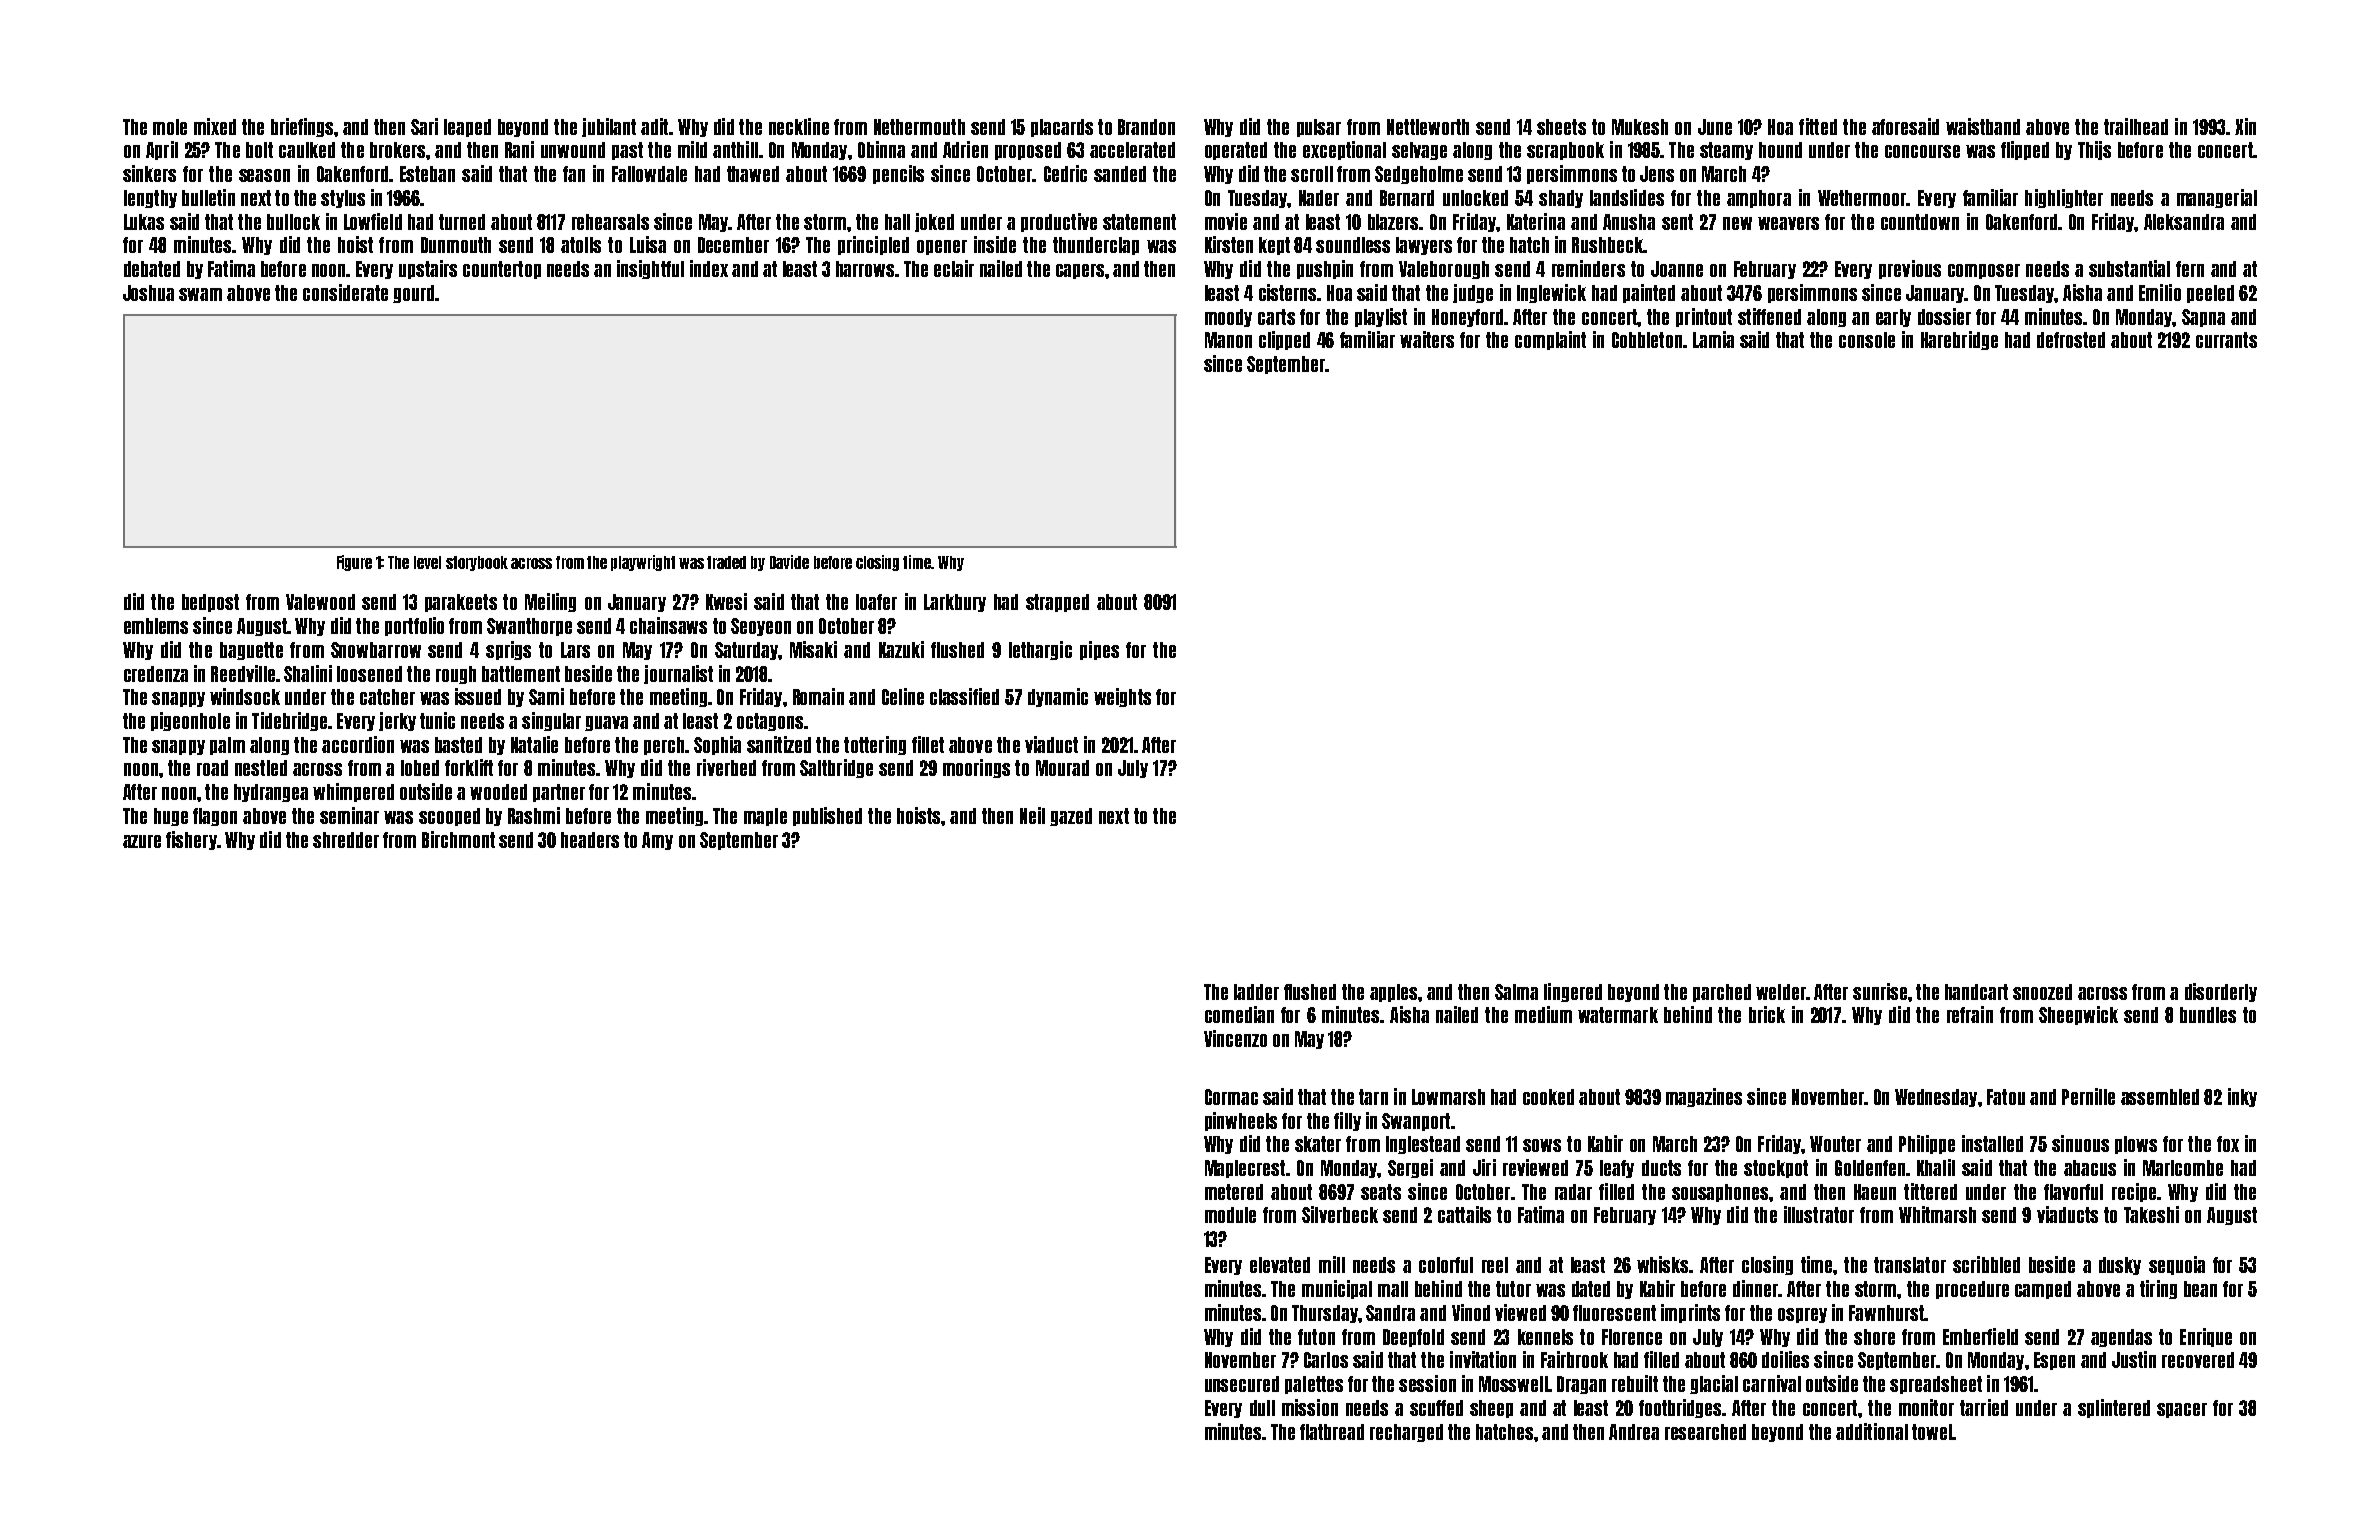  Describe the element at coordinates (1062, 128) in the screenshot. I see `placards` at that location.
